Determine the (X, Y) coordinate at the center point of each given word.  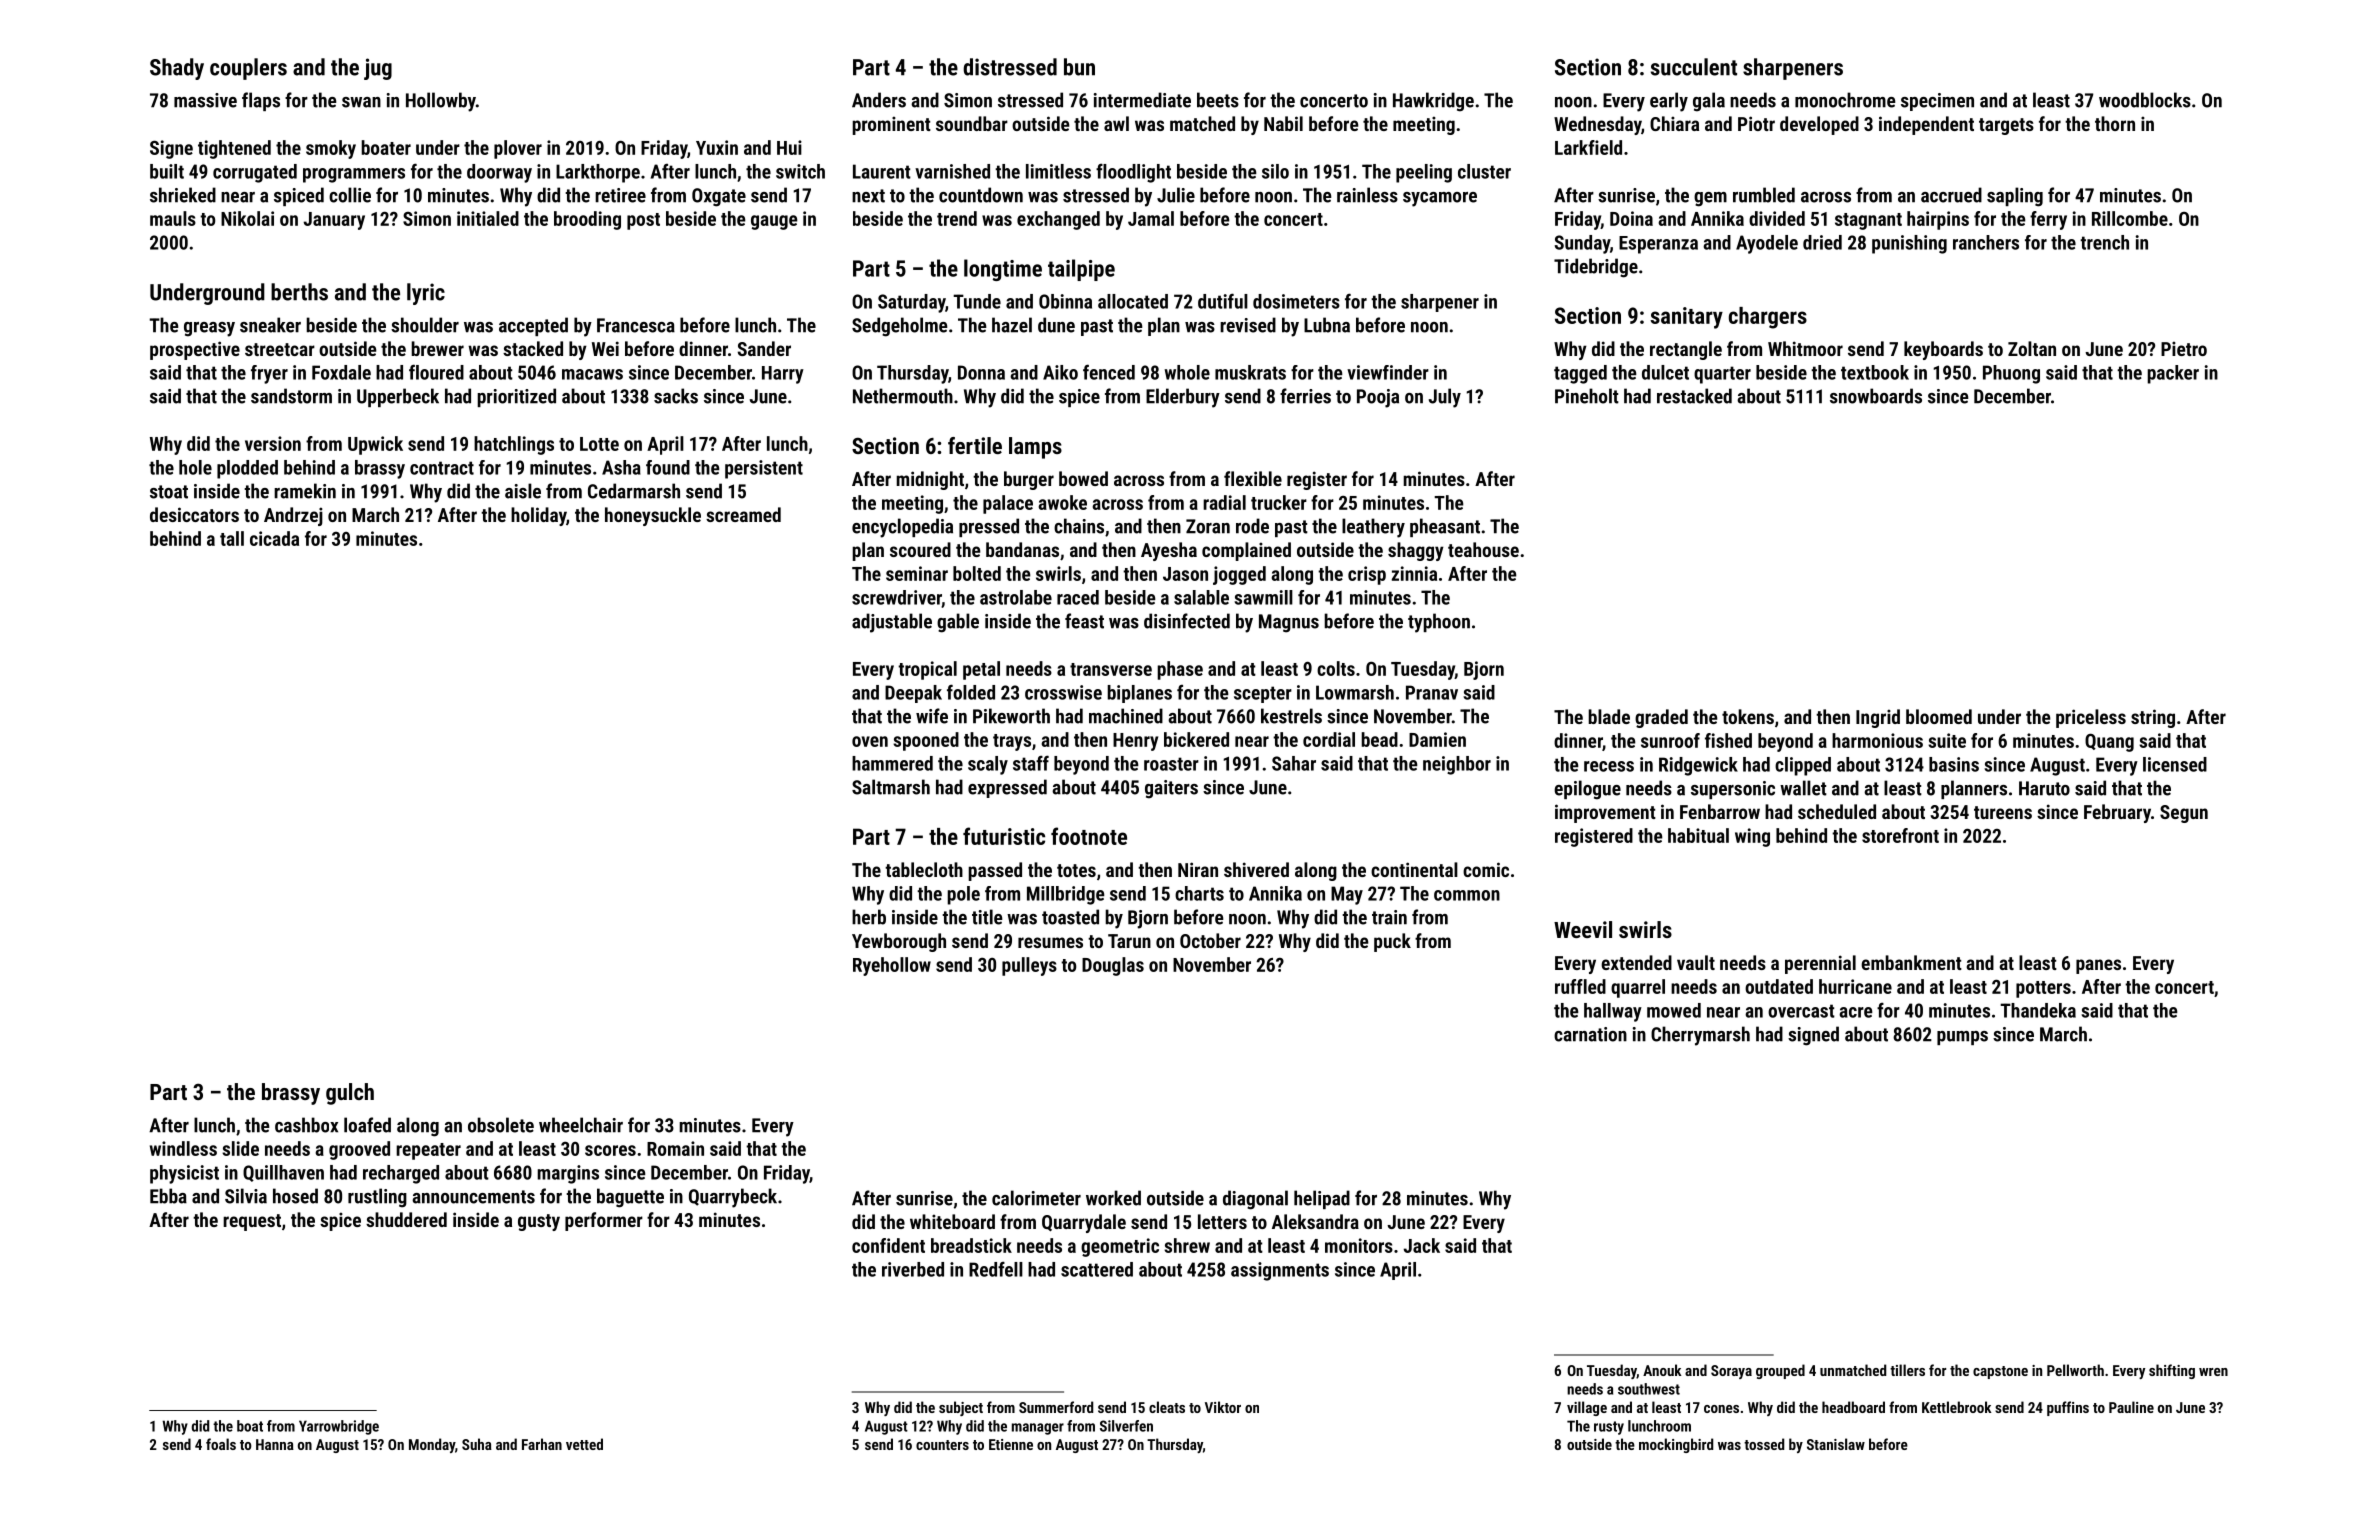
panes (2098, 966)
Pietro (2184, 348)
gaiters (1171, 789)
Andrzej (293, 516)
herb (869, 917)
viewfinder (1388, 372)
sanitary (1686, 318)
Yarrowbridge (339, 1427)
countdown (981, 195)
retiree (620, 195)
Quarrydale (1084, 1223)
